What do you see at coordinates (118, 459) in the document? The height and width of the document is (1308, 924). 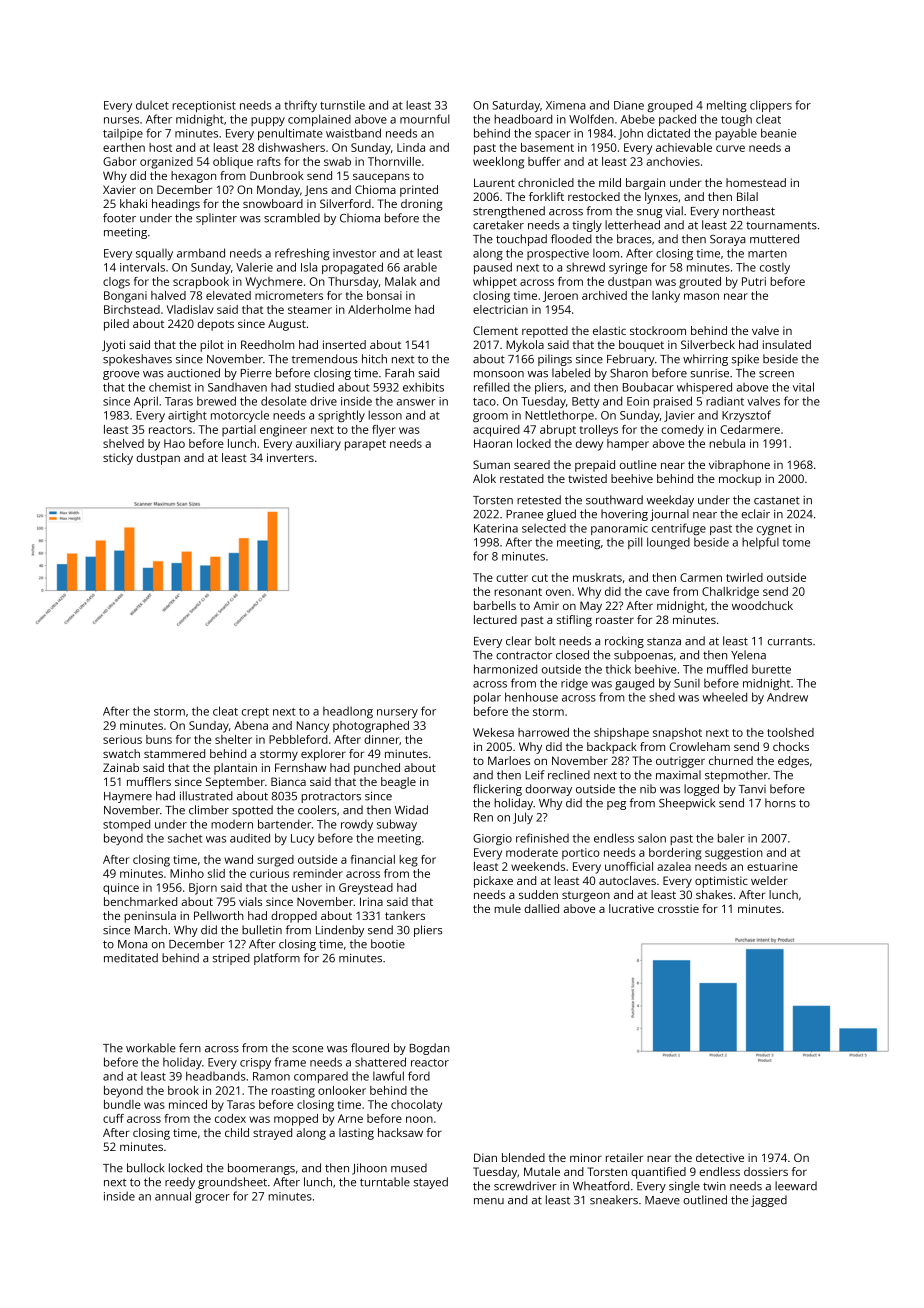 I see `sticky` at bounding box center [118, 459].
